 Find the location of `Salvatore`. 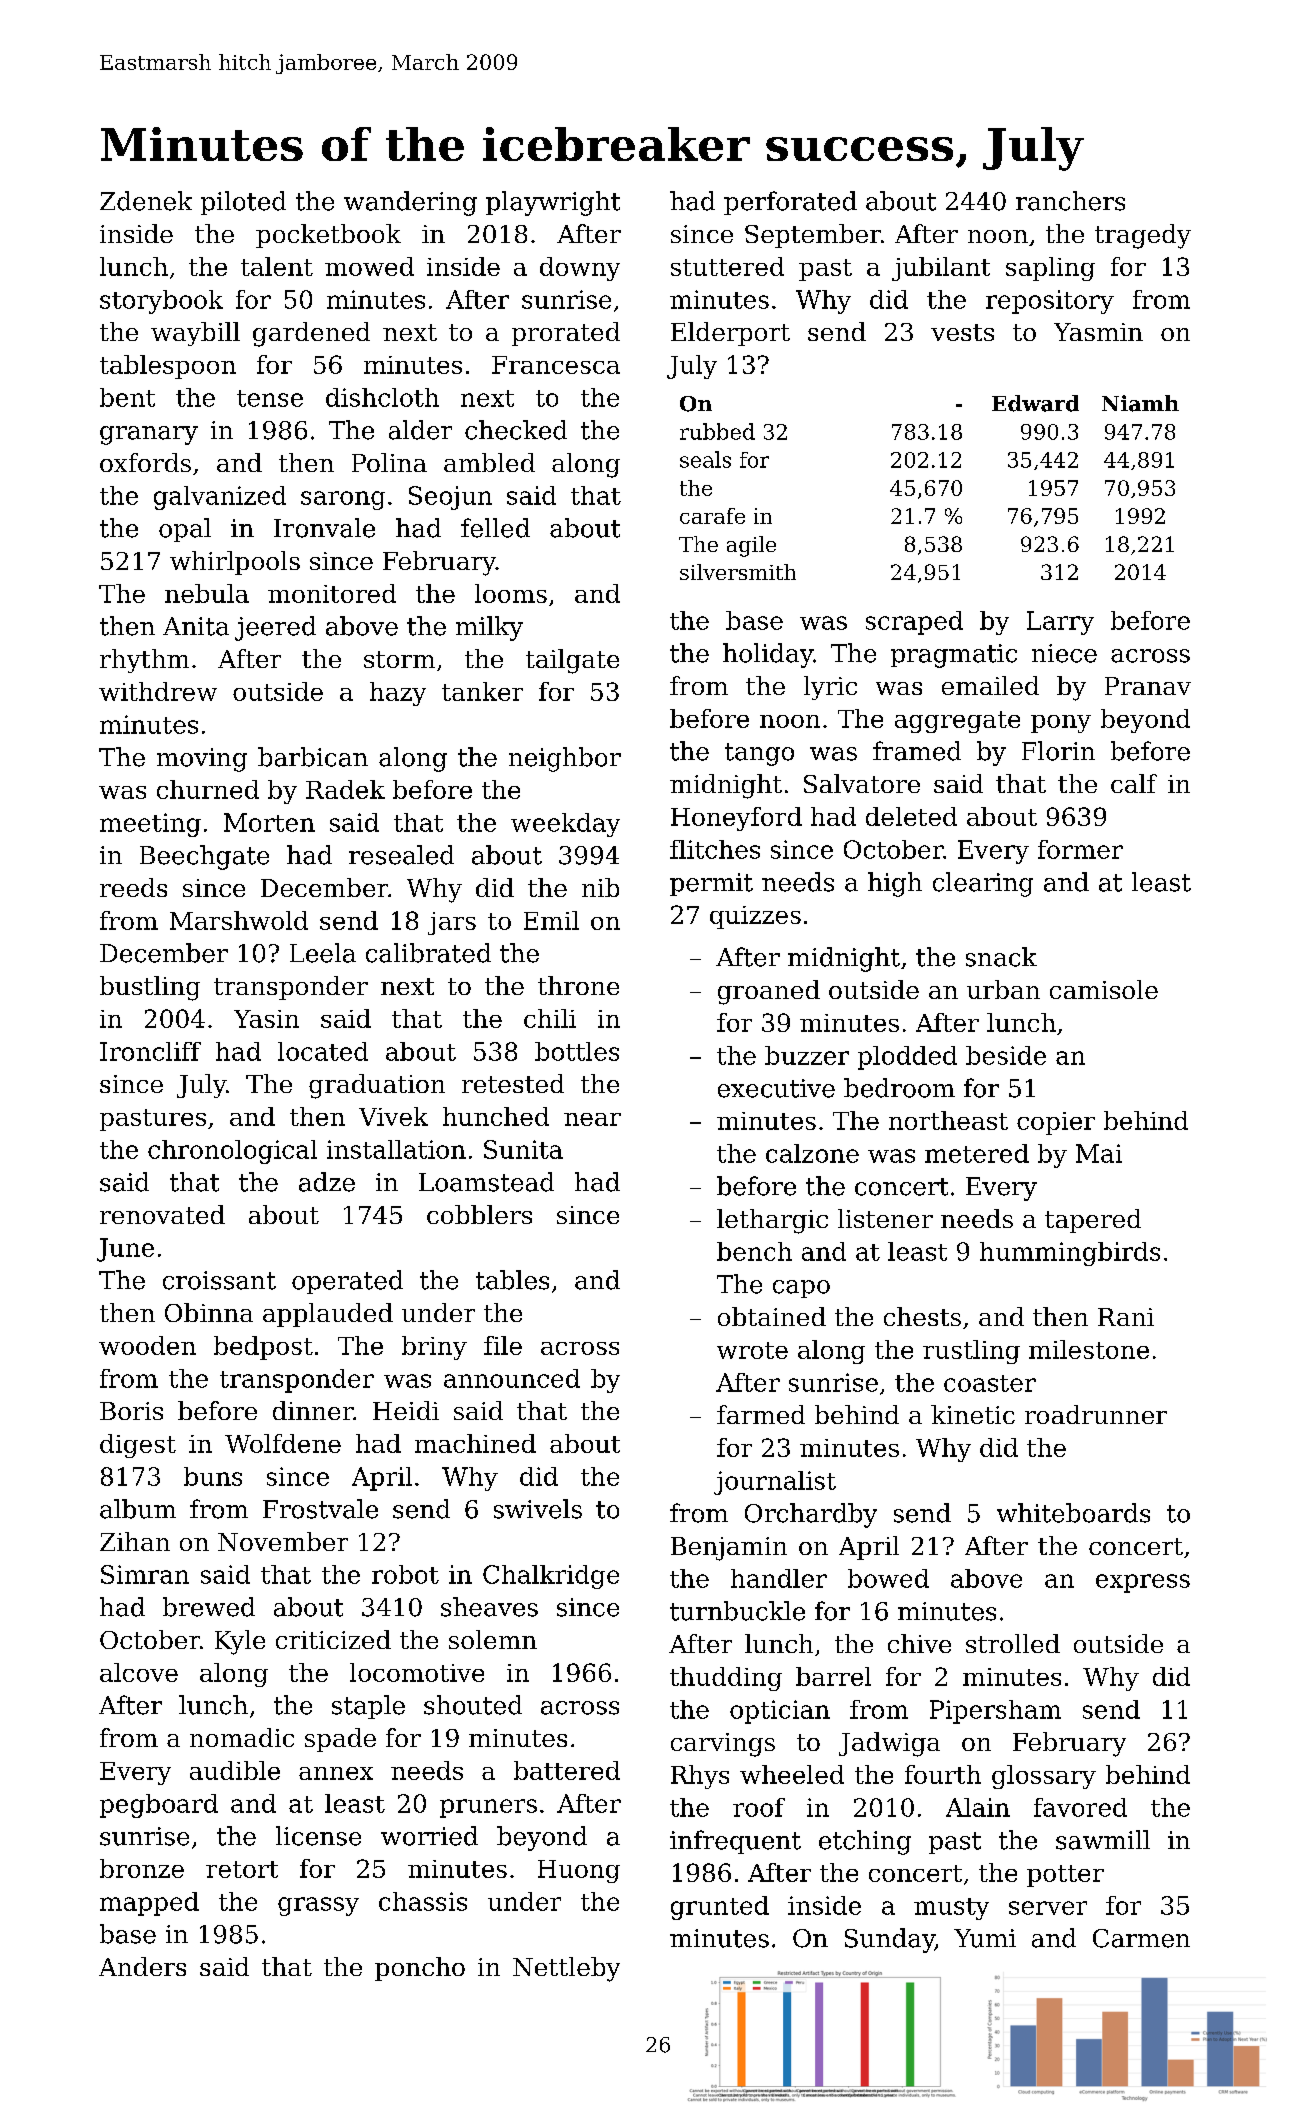

Salvatore is located at coordinates (862, 783).
